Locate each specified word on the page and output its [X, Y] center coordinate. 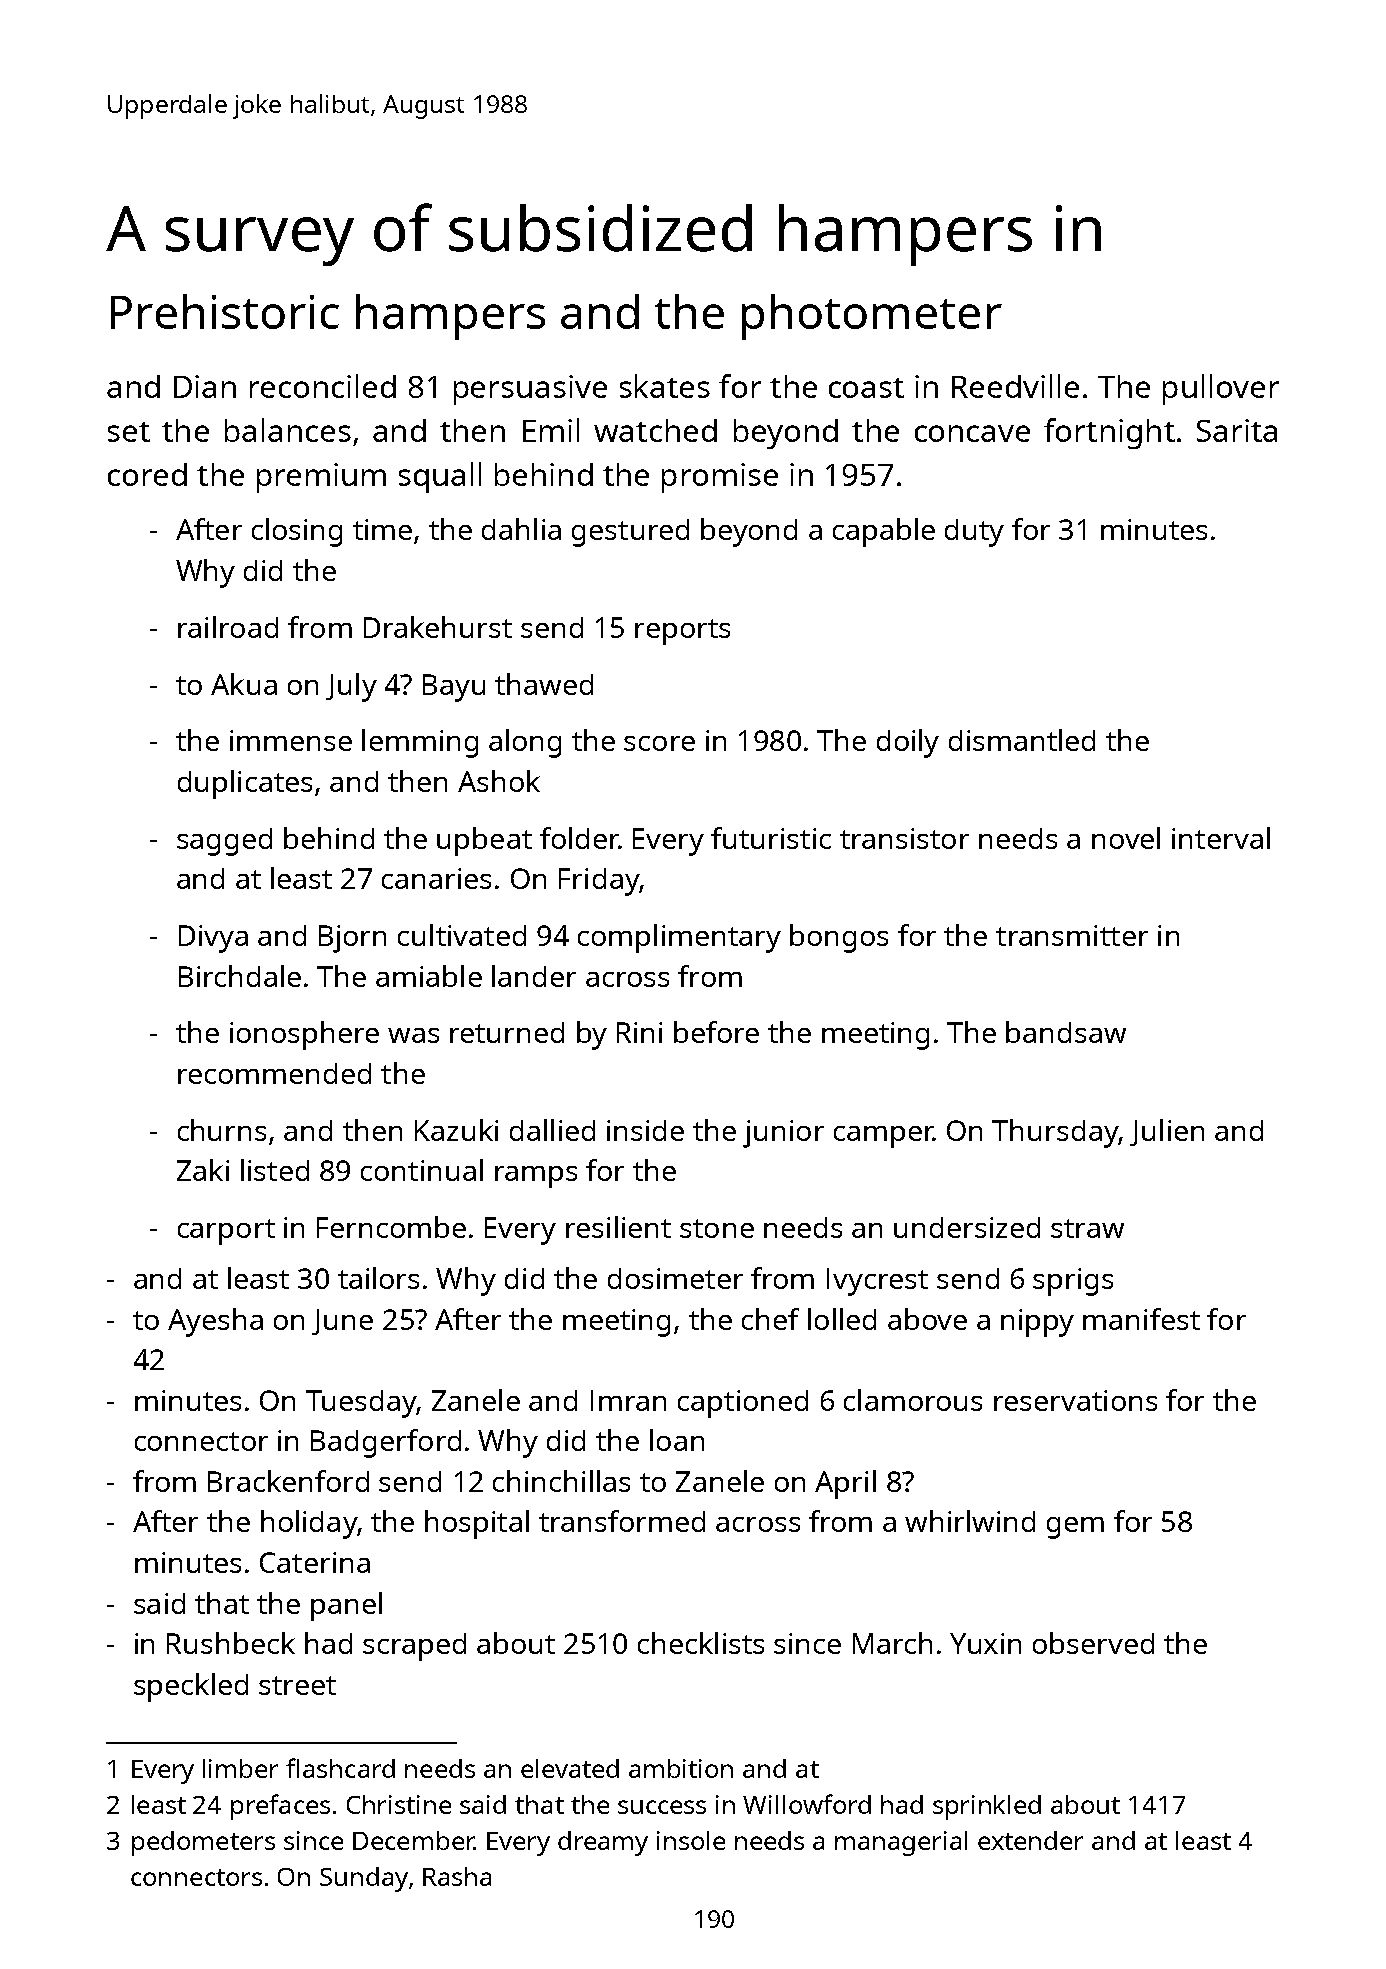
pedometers [203, 1843]
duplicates [245, 784]
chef [770, 1319]
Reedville [1015, 386]
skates [665, 386]
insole [691, 1840]
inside [645, 1130]
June [342, 1322]
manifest [1141, 1319]
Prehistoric [225, 311]
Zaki [203, 1170]
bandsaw [1066, 1032]
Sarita [1237, 430]
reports [682, 632]
